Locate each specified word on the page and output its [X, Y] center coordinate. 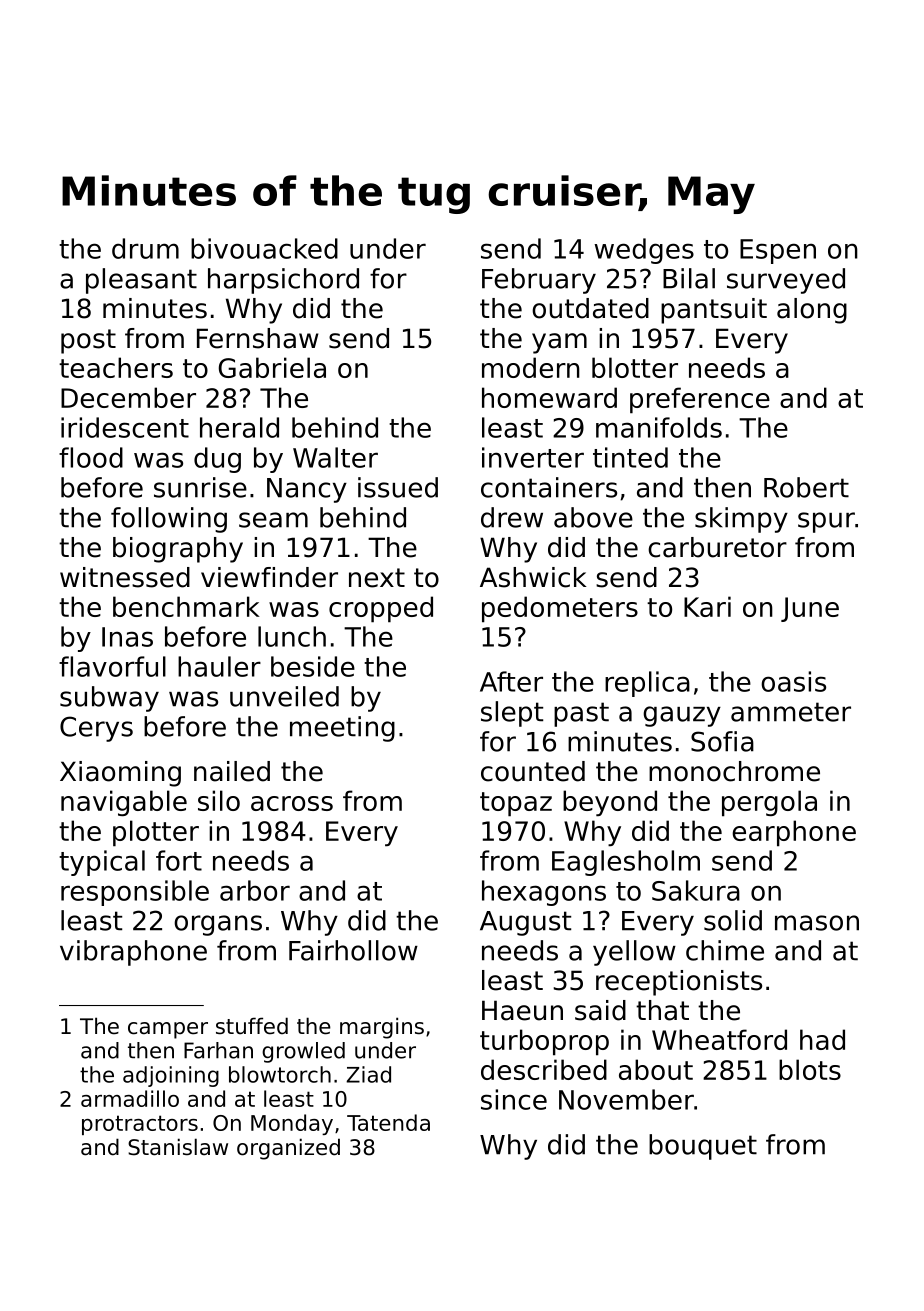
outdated [590, 308]
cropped [381, 609]
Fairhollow [353, 950]
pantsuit [714, 311]
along [812, 311]
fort [179, 860]
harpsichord [283, 281]
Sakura [696, 890]
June [810, 609]
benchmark [186, 606]
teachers [116, 367]
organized [288, 1149]
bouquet [703, 1147]
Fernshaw [258, 338]
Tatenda [388, 1122]
